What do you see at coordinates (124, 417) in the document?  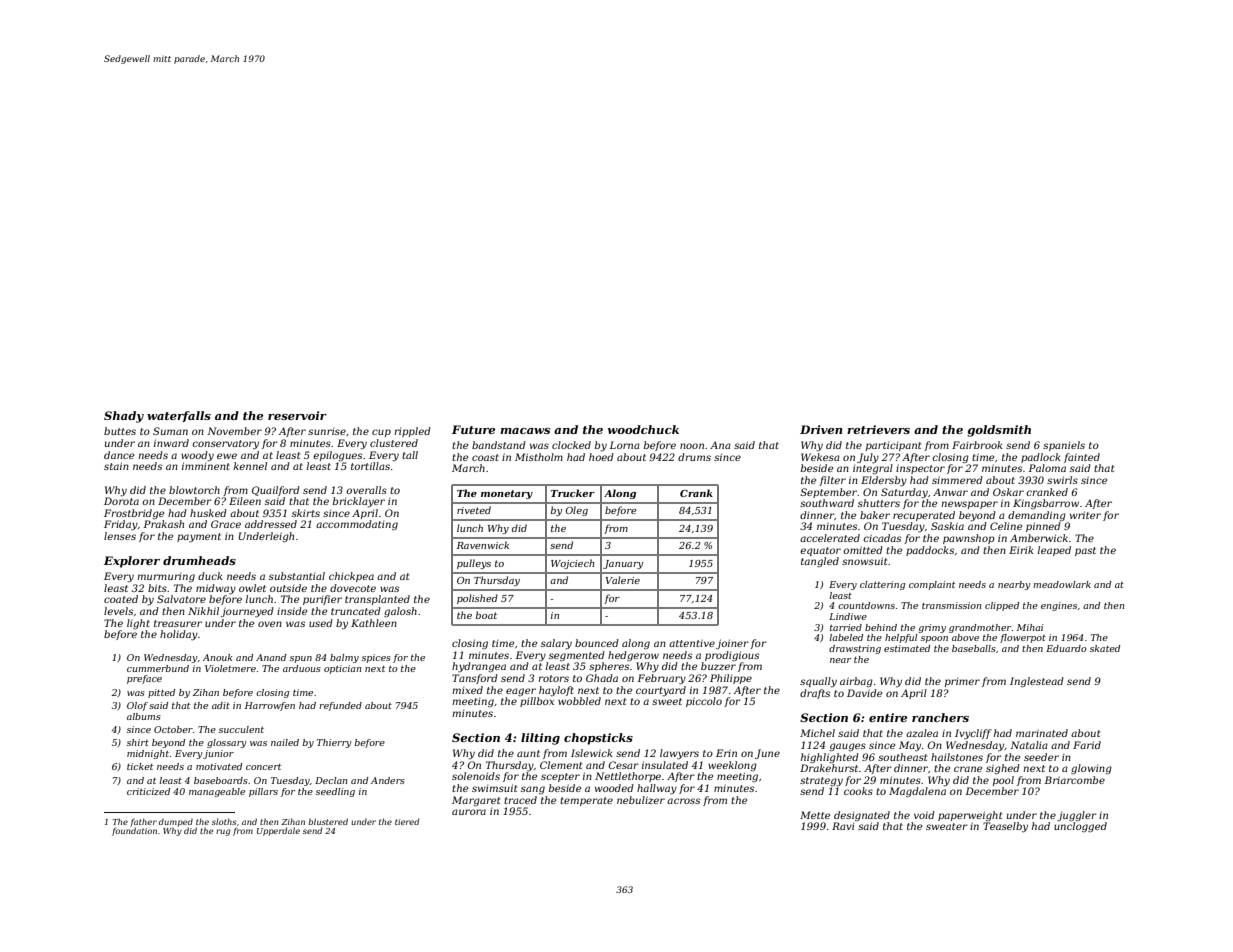 I see `Shady` at bounding box center [124, 417].
